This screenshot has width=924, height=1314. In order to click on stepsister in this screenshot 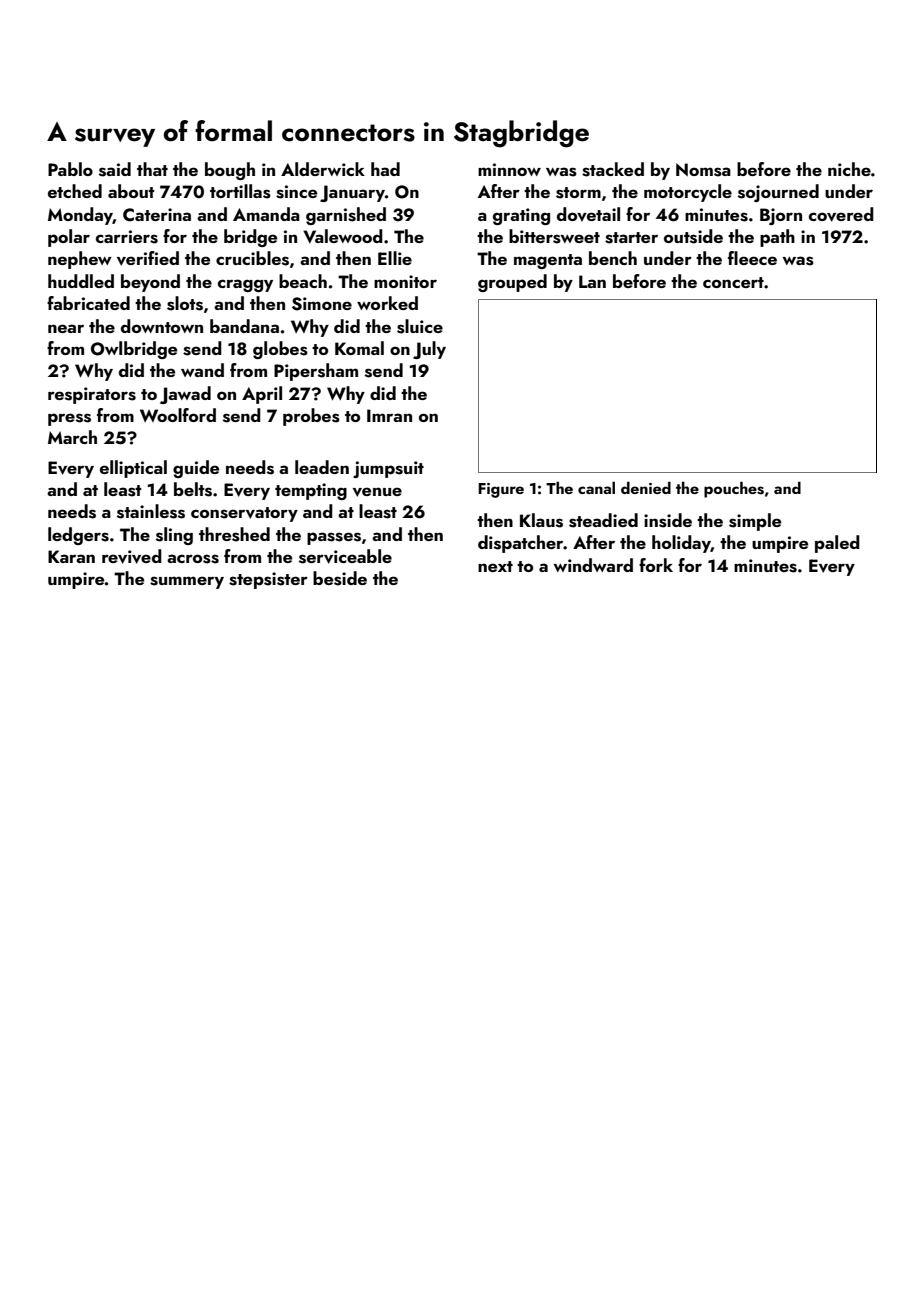, I will do `click(268, 580)`.
